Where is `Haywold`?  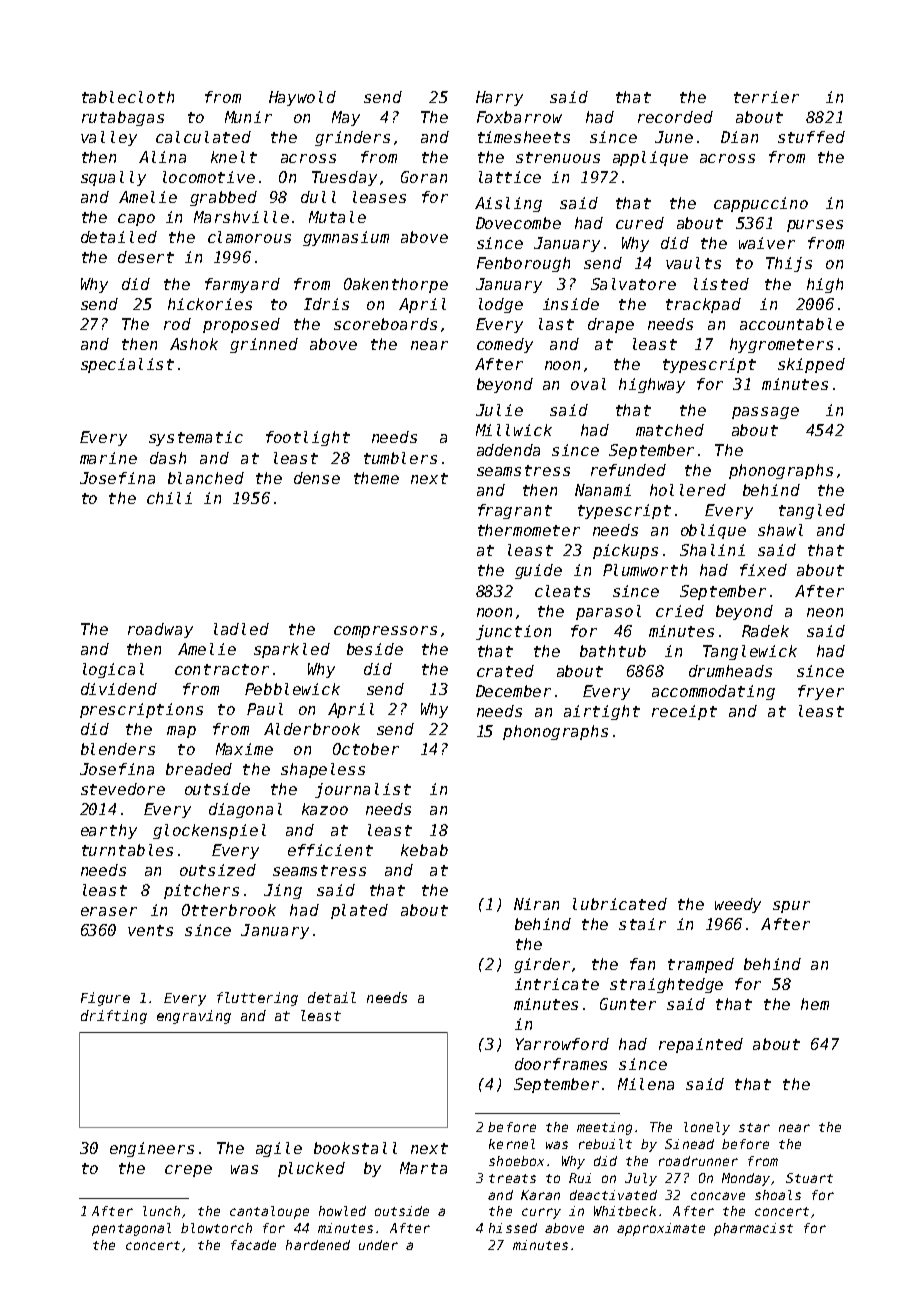
Haywold is located at coordinates (302, 98).
